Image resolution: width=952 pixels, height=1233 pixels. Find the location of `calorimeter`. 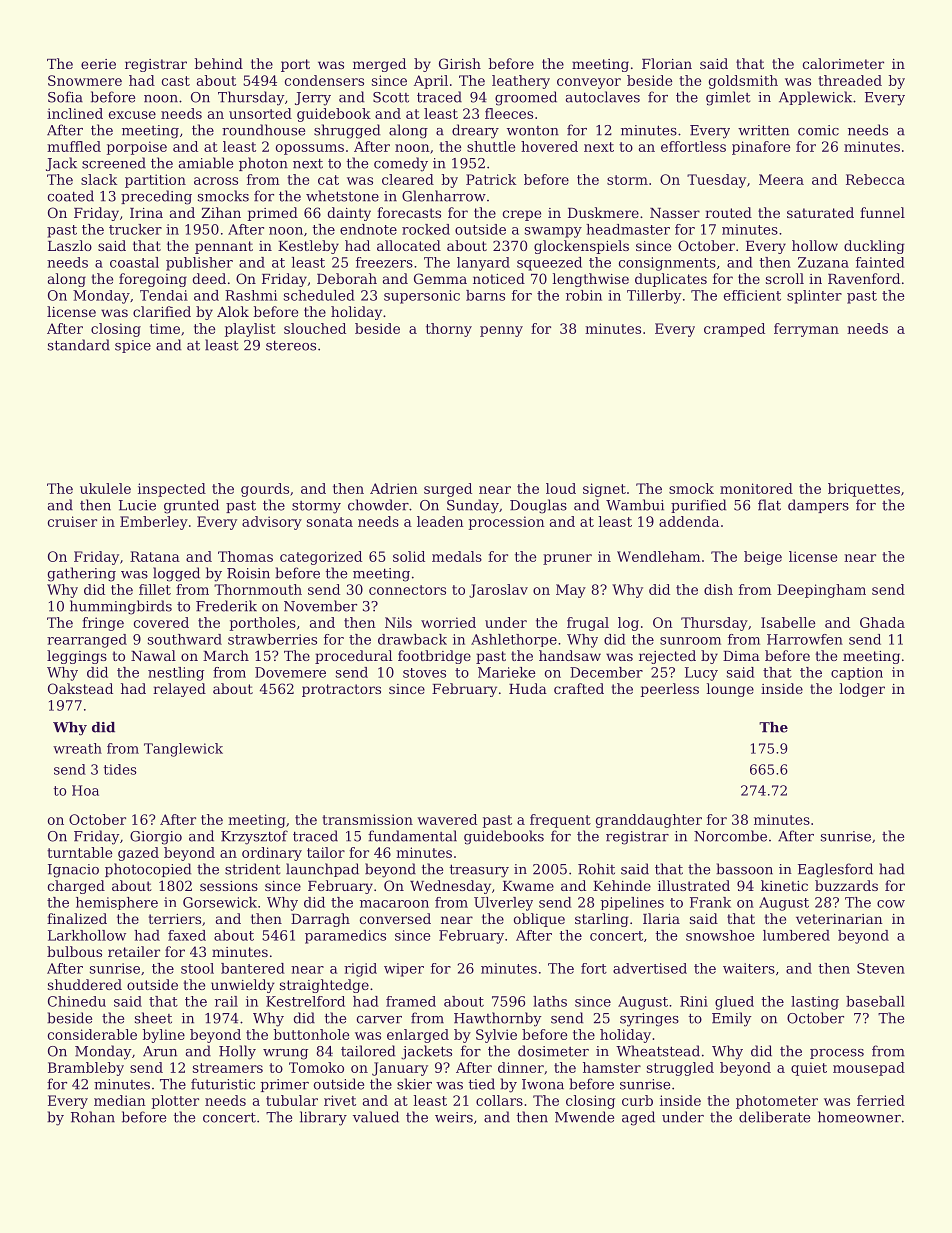

calorimeter is located at coordinates (843, 63).
